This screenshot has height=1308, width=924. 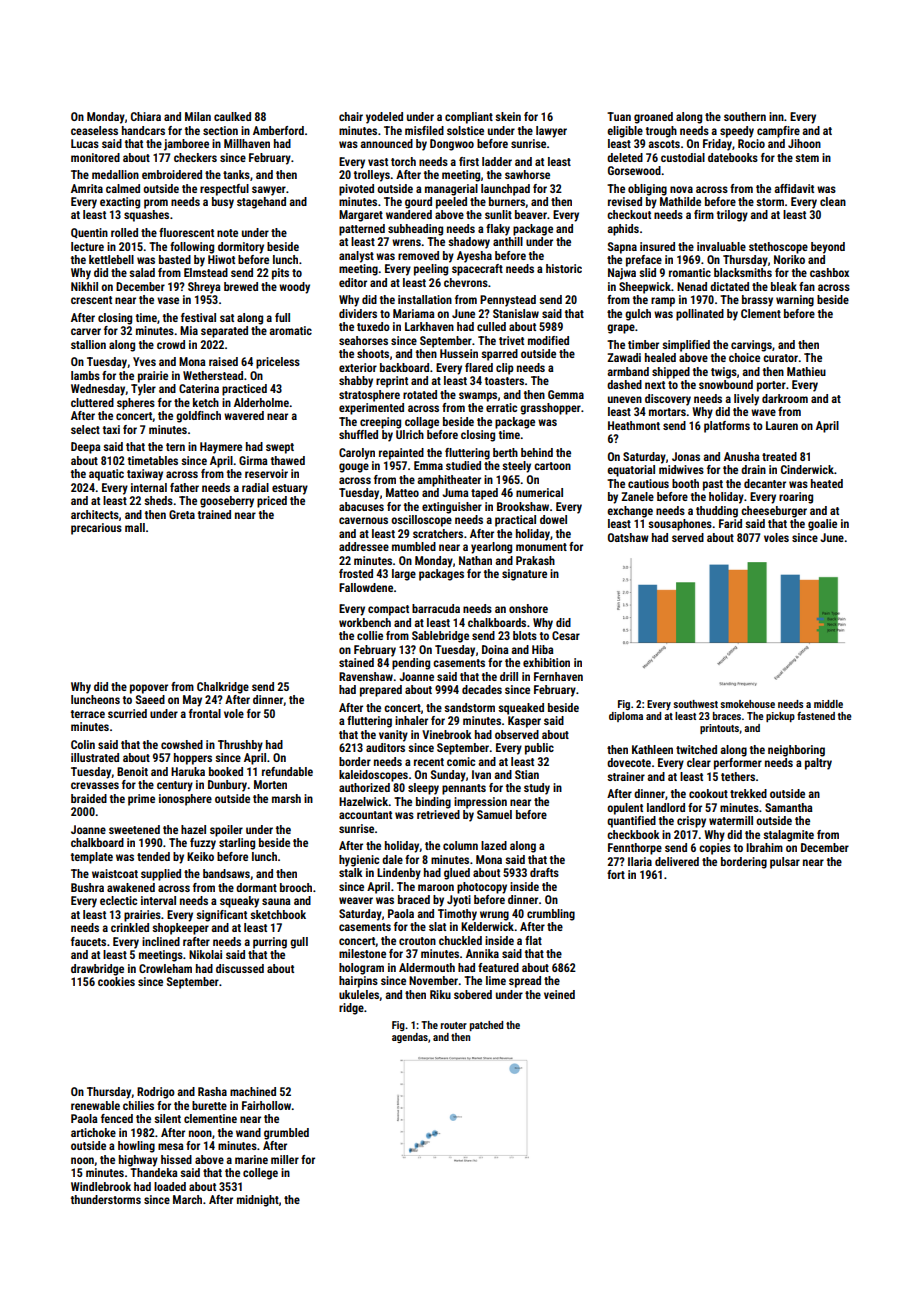 I want to click on lively, so click(x=746, y=400).
